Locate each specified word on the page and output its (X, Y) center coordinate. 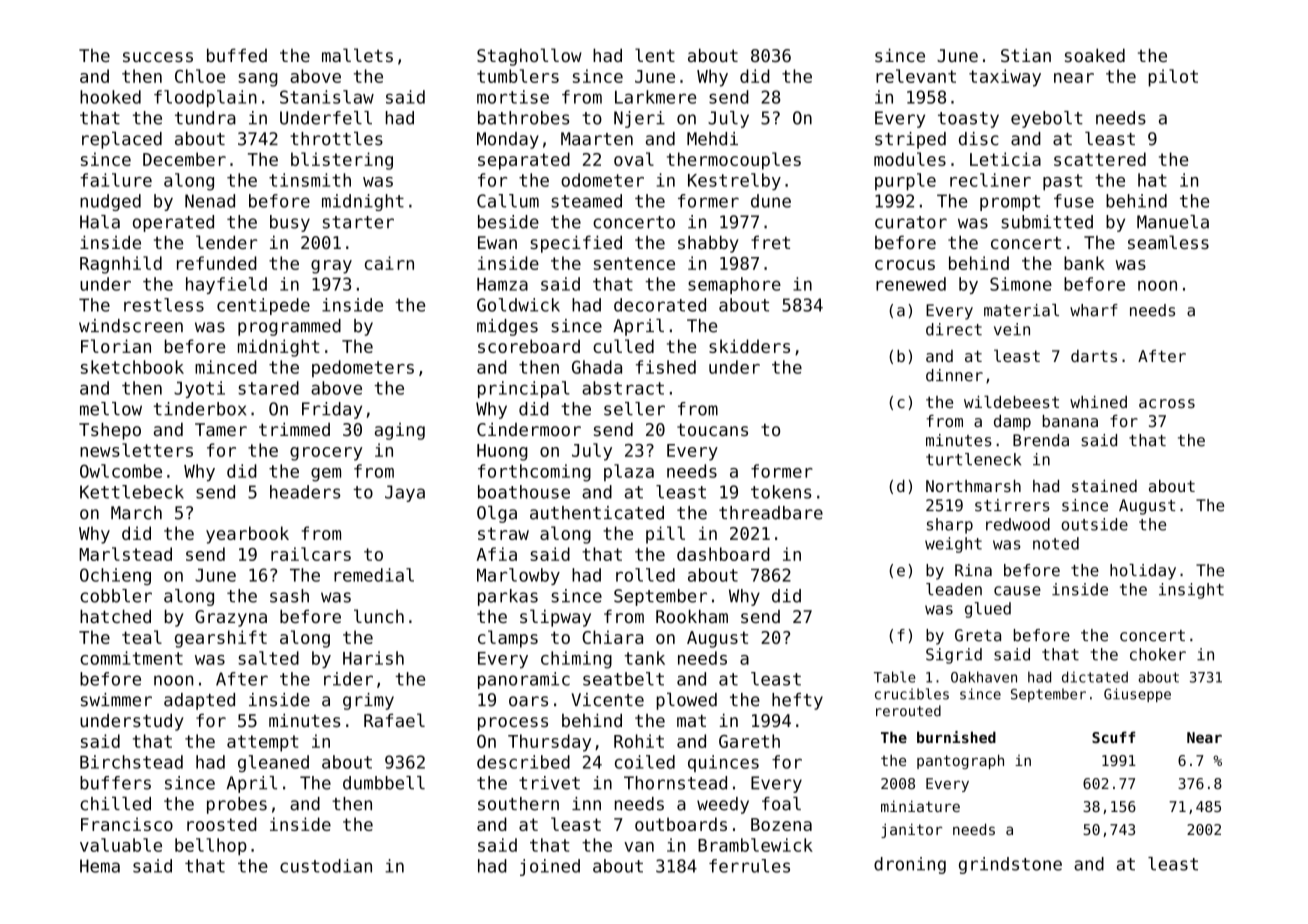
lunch (379, 616)
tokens (781, 492)
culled (623, 346)
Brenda (1041, 440)
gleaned (273, 763)
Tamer (221, 429)
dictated (1095, 677)
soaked (1095, 55)
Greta (978, 635)
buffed (237, 55)
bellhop (211, 847)
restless (164, 305)
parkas (508, 597)
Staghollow (529, 57)
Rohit (639, 741)
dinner (954, 375)
